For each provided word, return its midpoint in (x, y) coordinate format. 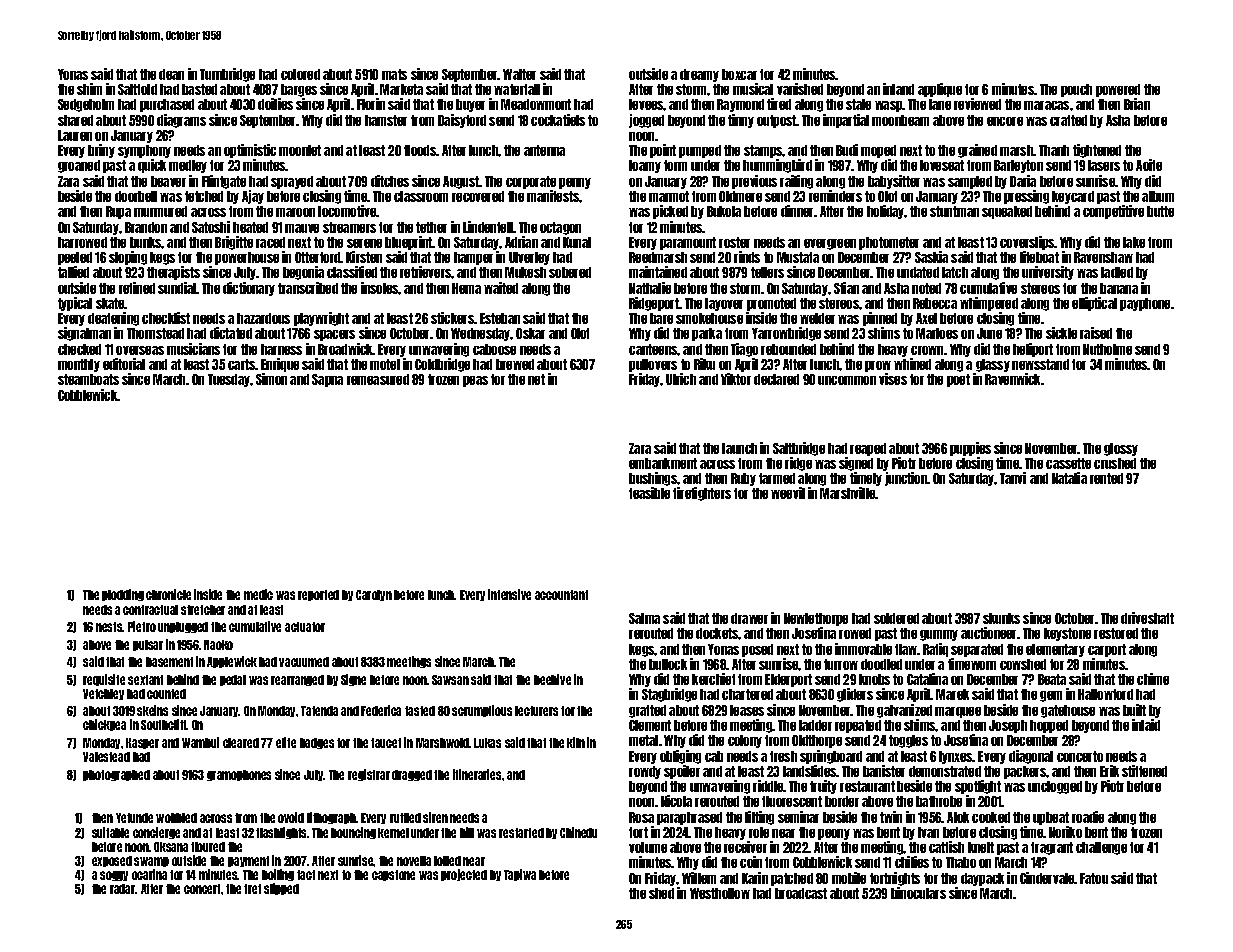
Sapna (327, 380)
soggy (114, 876)
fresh (783, 756)
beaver (168, 181)
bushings (653, 479)
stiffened (1144, 771)
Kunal (577, 242)
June (989, 333)
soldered (896, 618)
